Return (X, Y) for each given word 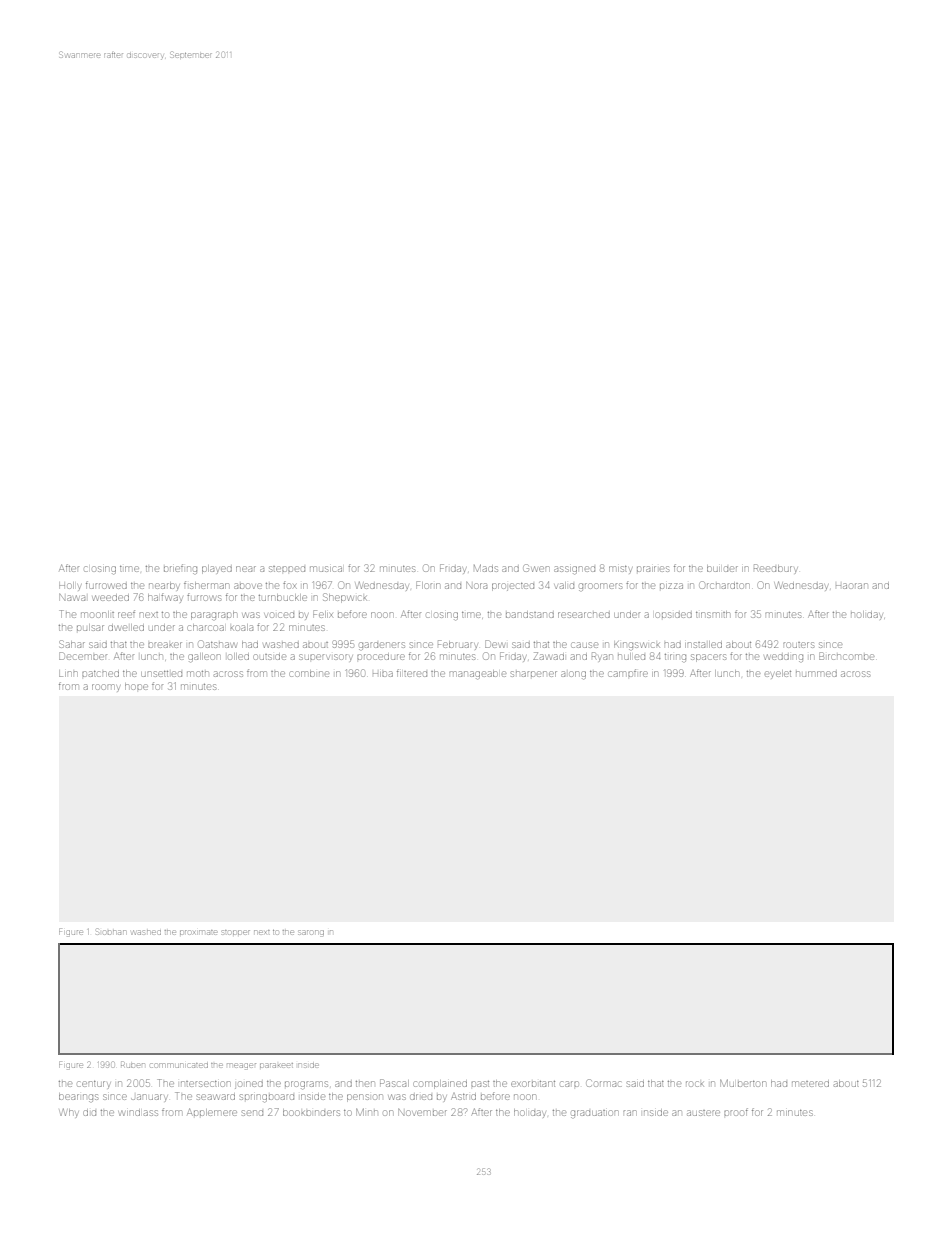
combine (309, 673)
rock (694, 1084)
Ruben (133, 1065)
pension (364, 1098)
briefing (180, 569)
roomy (105, 688)
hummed (816, 674)
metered (810, 1084)
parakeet (276, 1065)
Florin (428, 585)
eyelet (778, 674)
